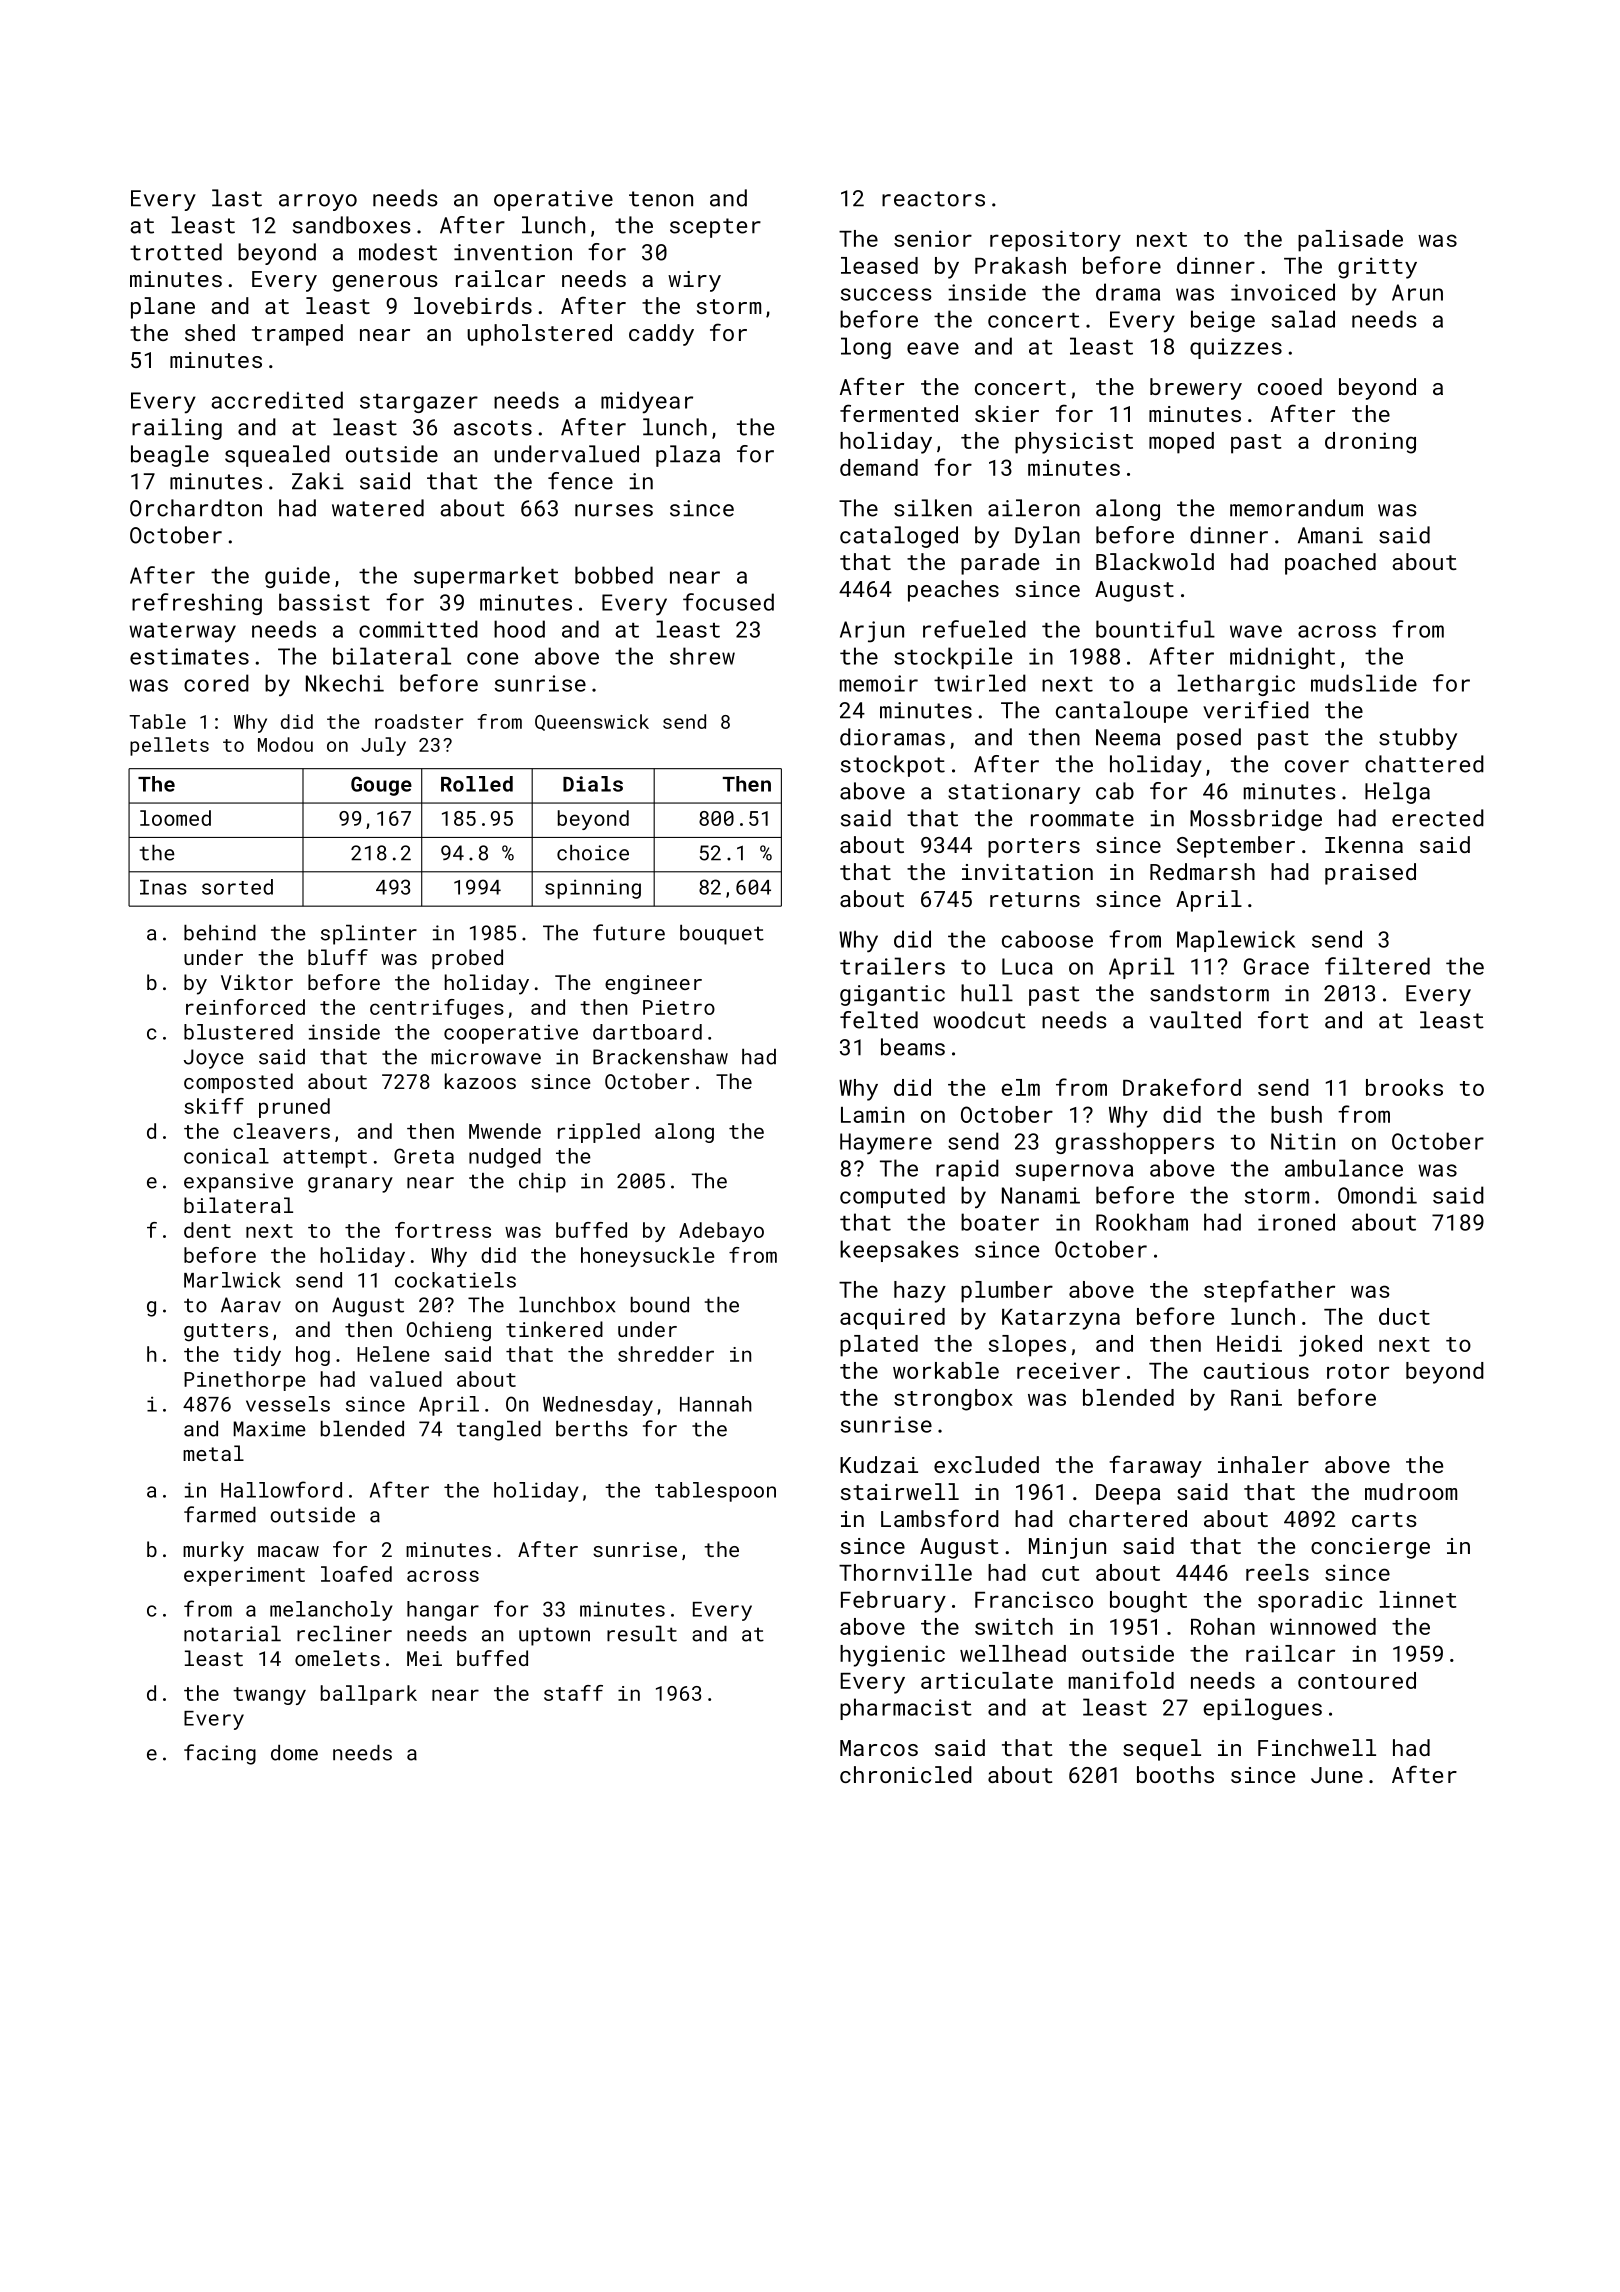 Image resolution: width=1620 pixels, height=2292 pixels. What do you see at coordinates (369, 935) in the screenshot?
I see `splinter` at bounding box center [369, 935].
